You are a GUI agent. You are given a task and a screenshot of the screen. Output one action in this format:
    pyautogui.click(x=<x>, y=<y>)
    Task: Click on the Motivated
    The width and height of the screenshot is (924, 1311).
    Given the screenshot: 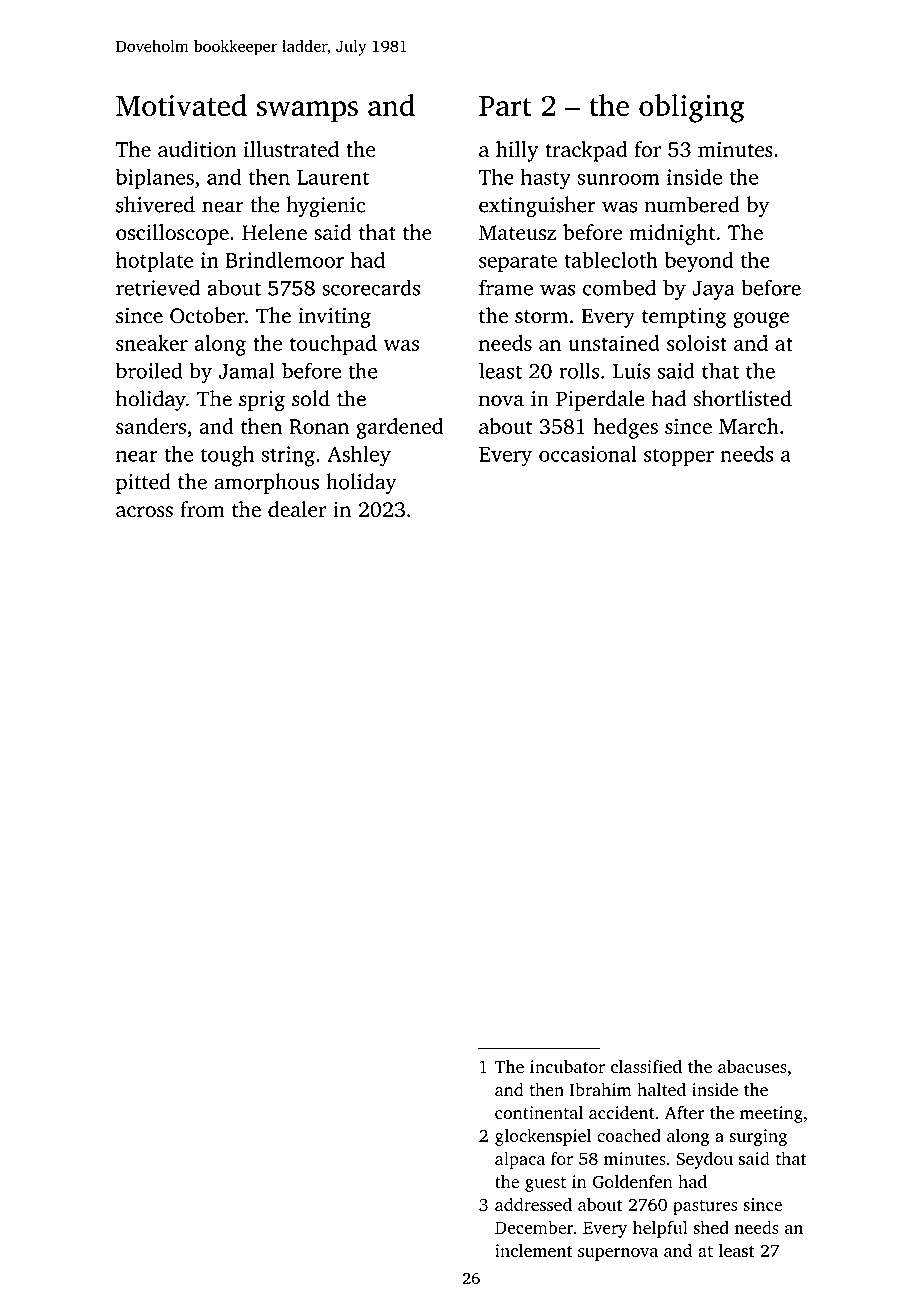 What is the action you would take?
    pyautogui.click(x=181, y=105)
